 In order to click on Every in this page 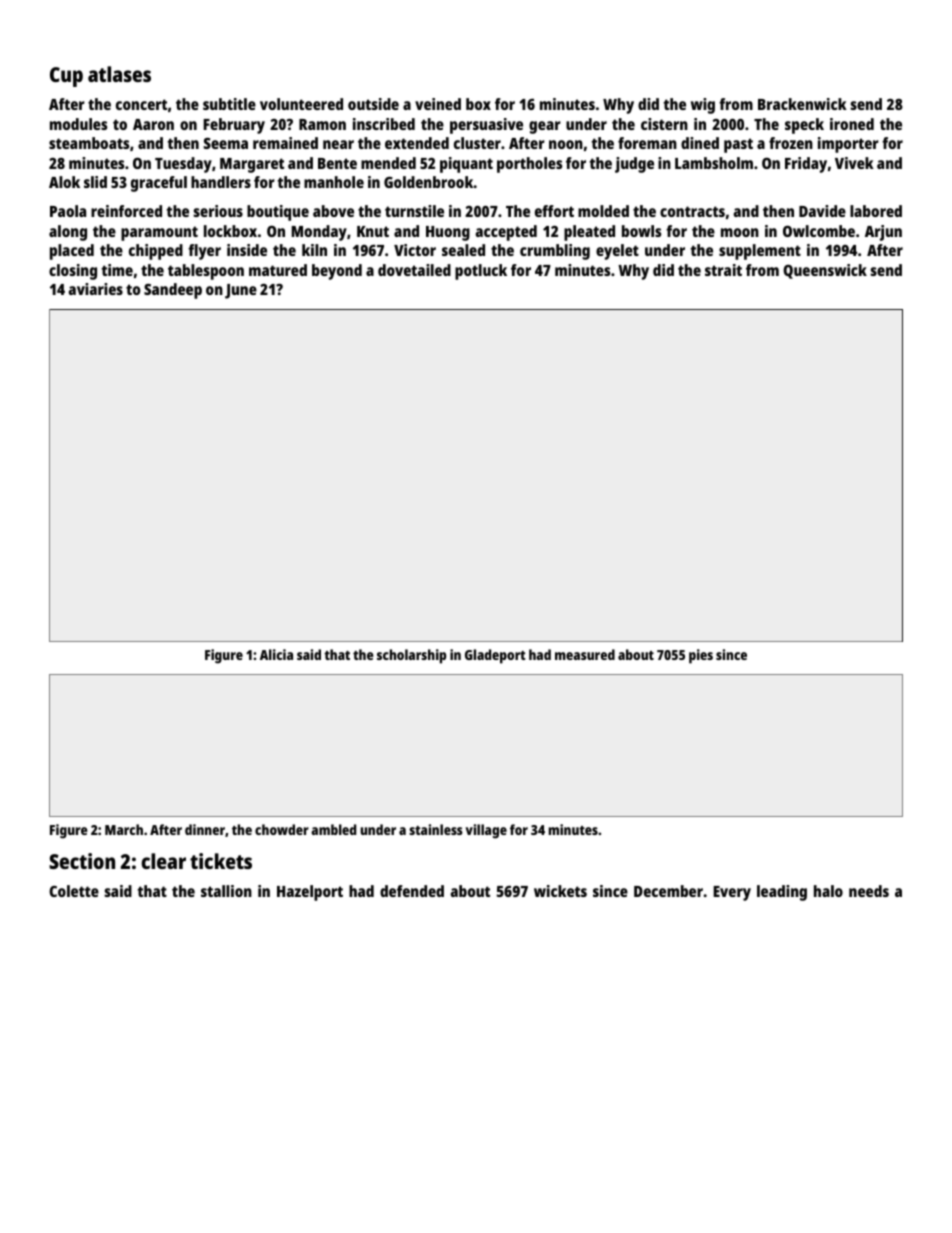, I will do `click(732, 893)`.
